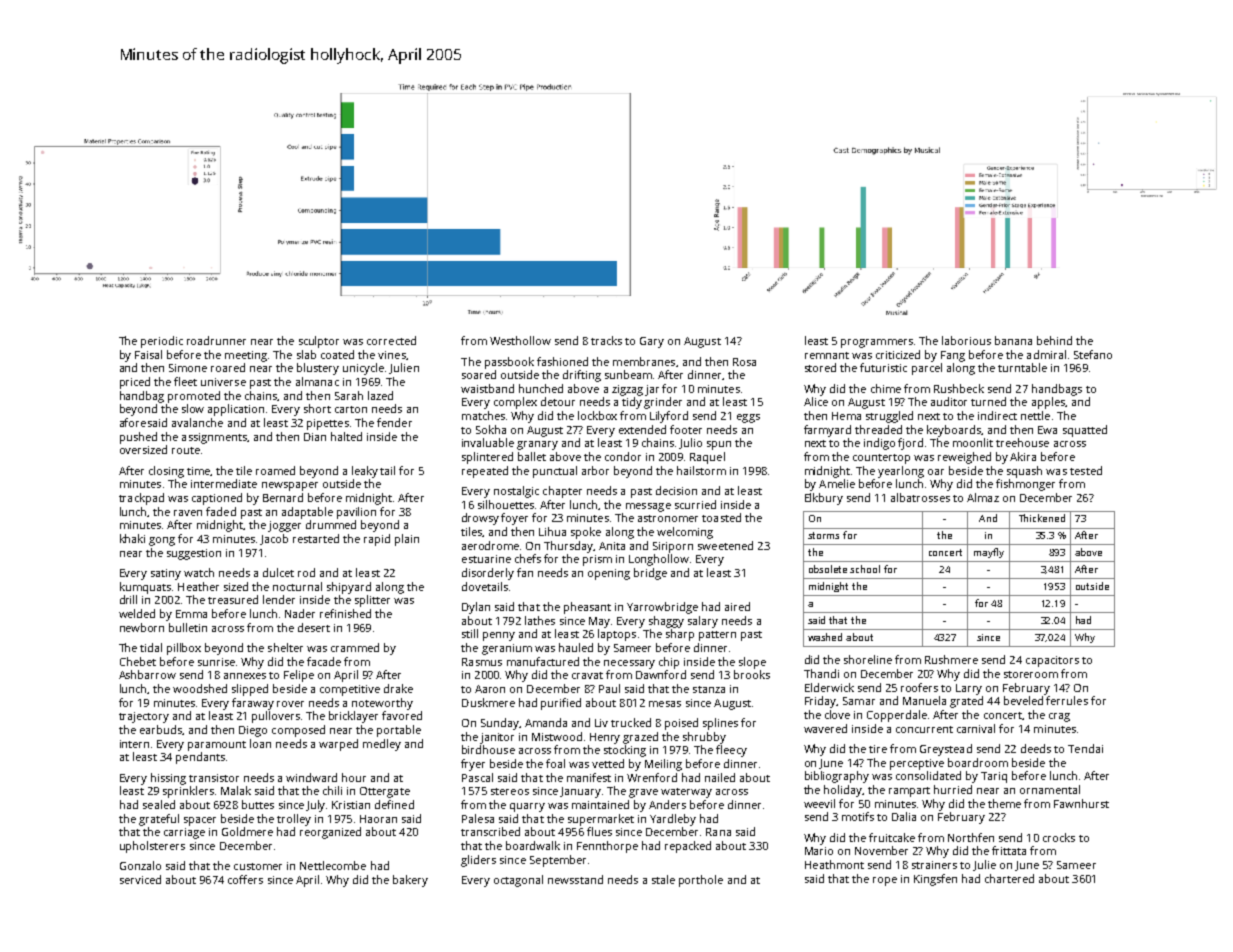 The height and width of the page is (952, 1233). What do you see at coordinates (473, 765) in the page?
I see `fryer` at bounding box center [473, 765].
